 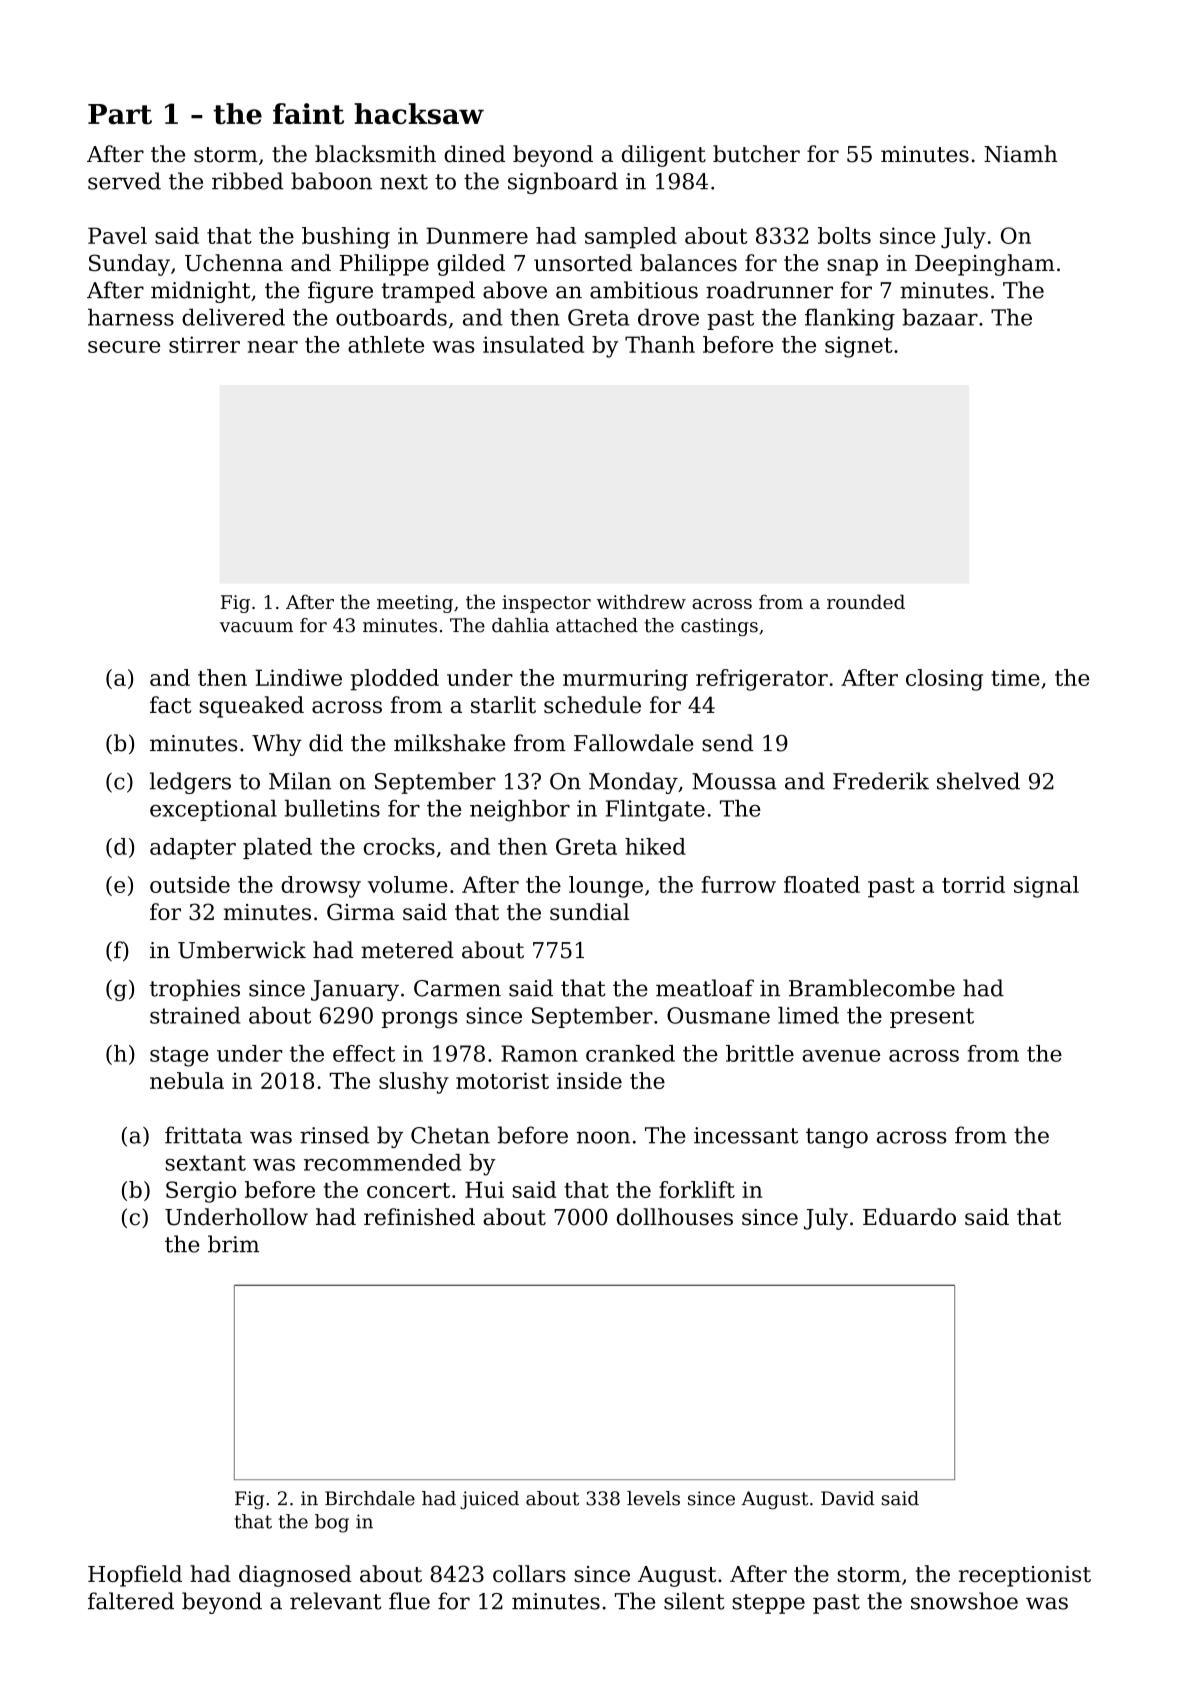 I want to click on drowsy, so click(x=321, y=887).
